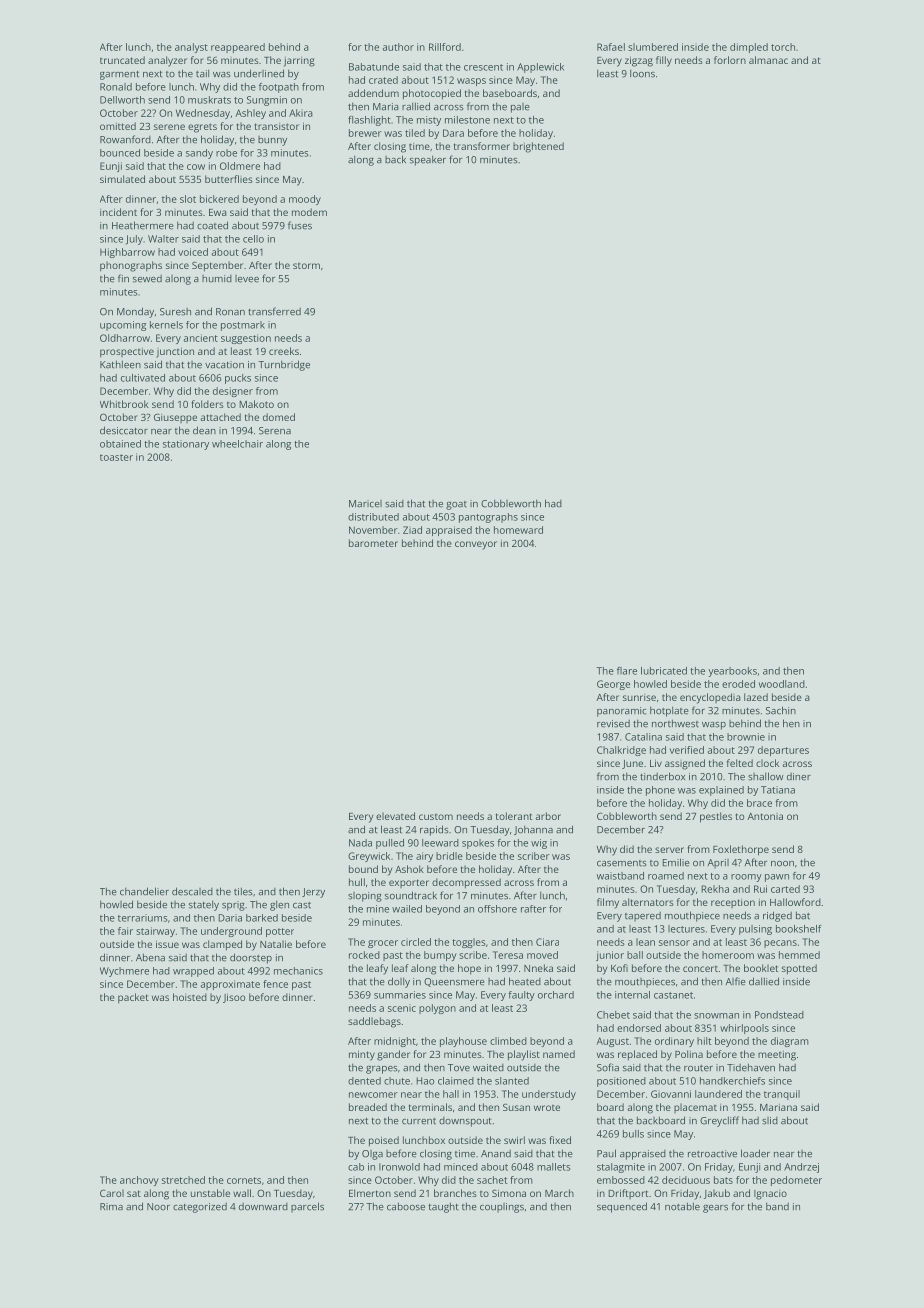 The width and height of the screenshot is (924, 1308). Describe the element at coordinates (373, 543) in the screenshot. I see `barometer` at that location.
